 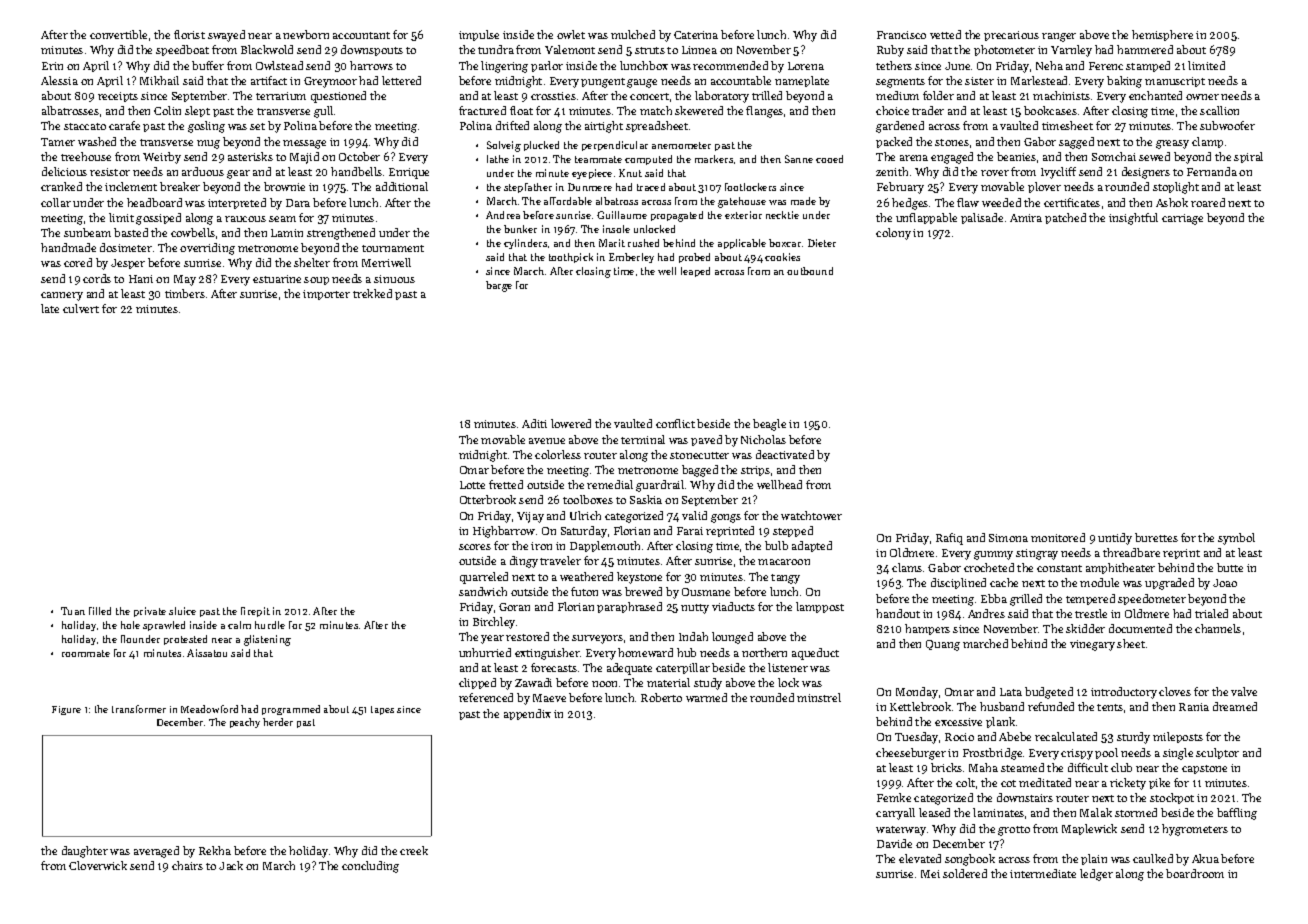 I want to click on creek, so click(x=414, y=850).
